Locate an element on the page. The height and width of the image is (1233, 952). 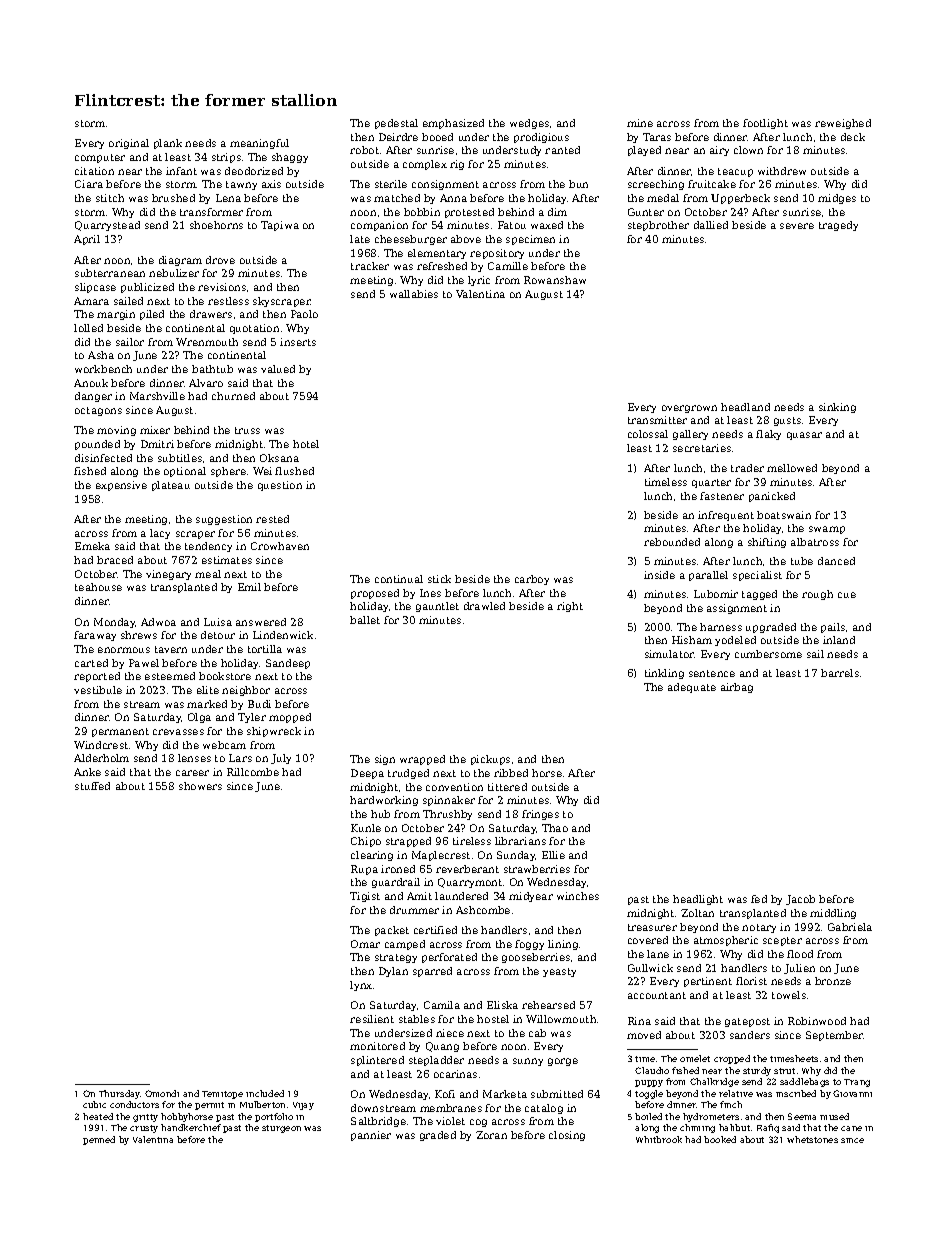
overgrown is located at coordinates (689, 409).
